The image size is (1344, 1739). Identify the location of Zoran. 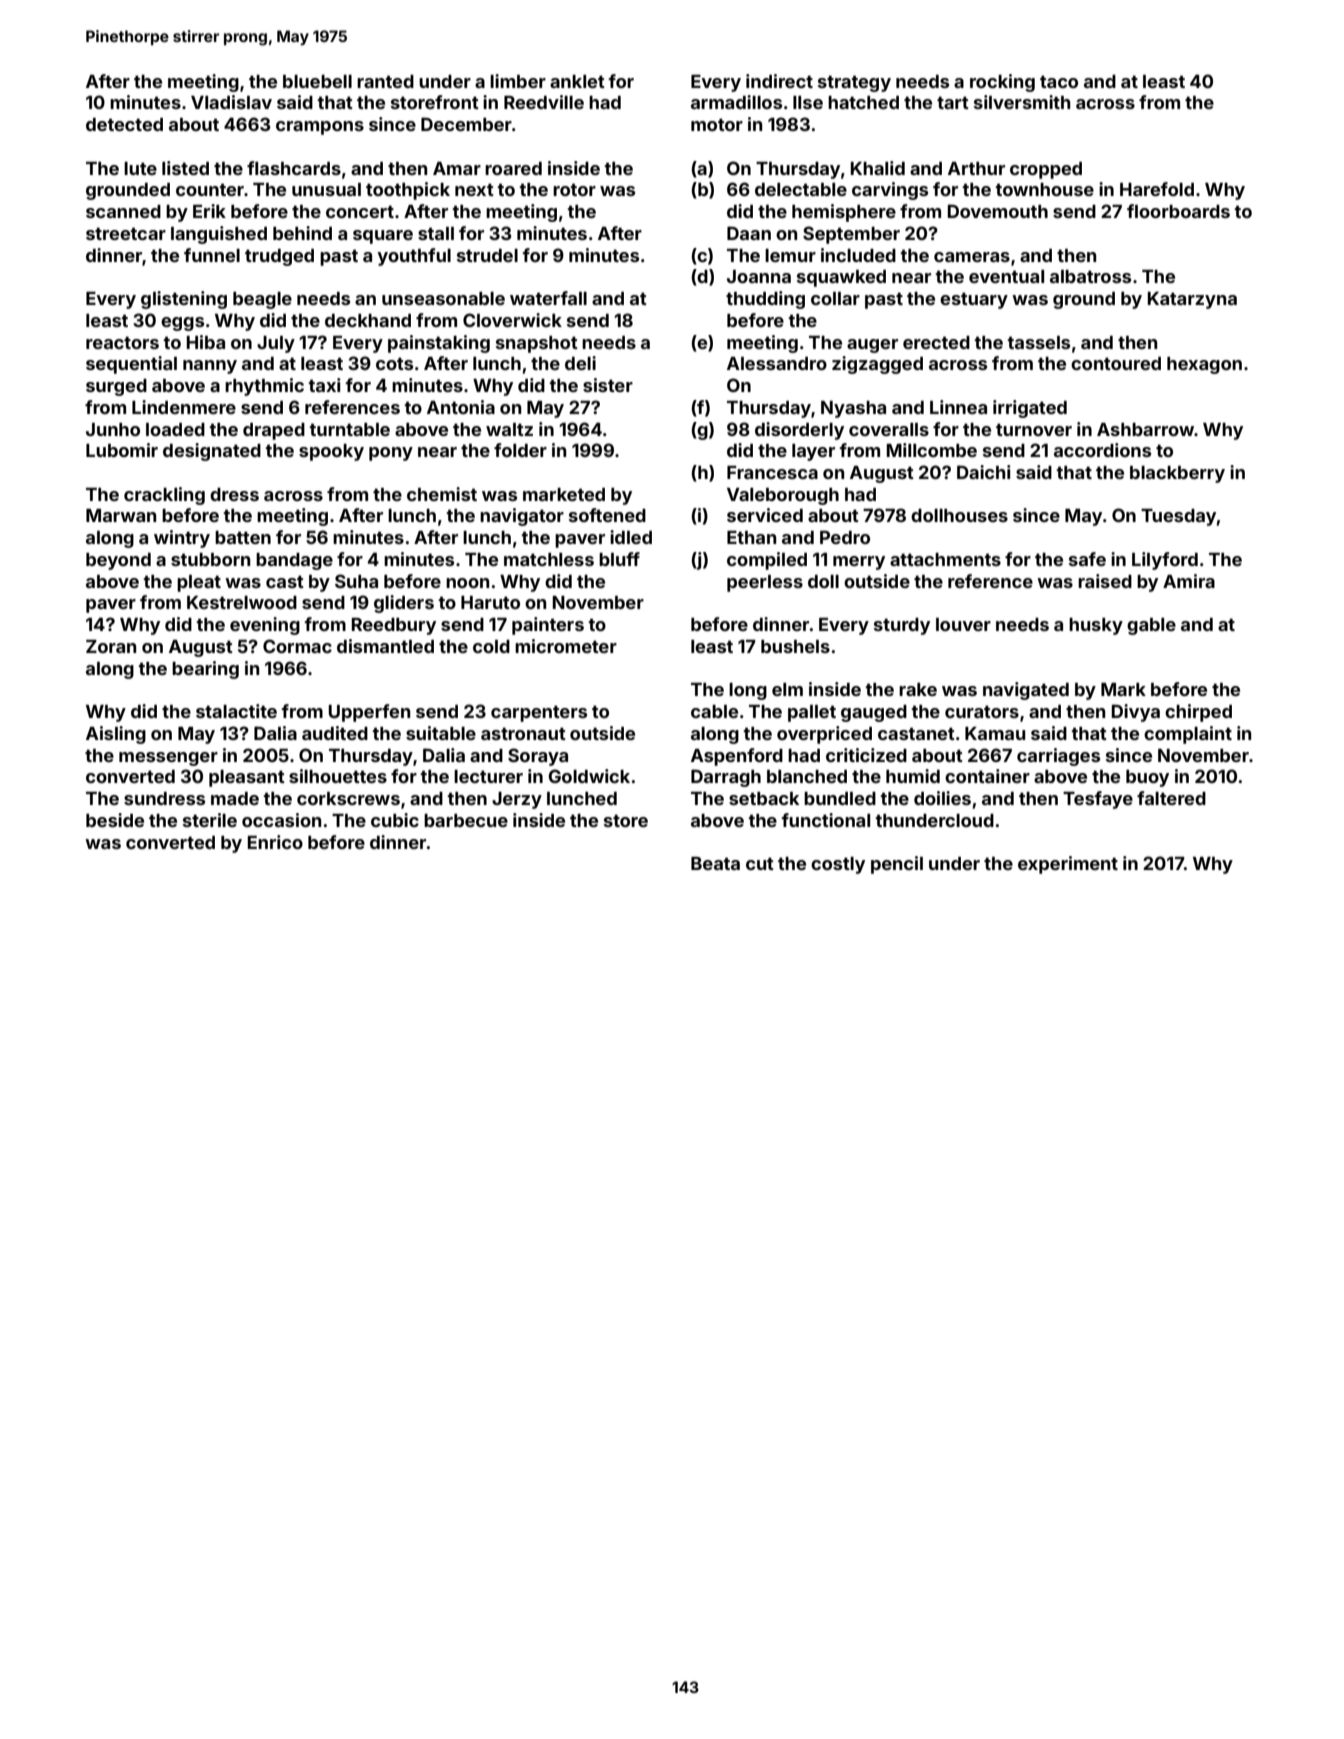
(111, 646).
